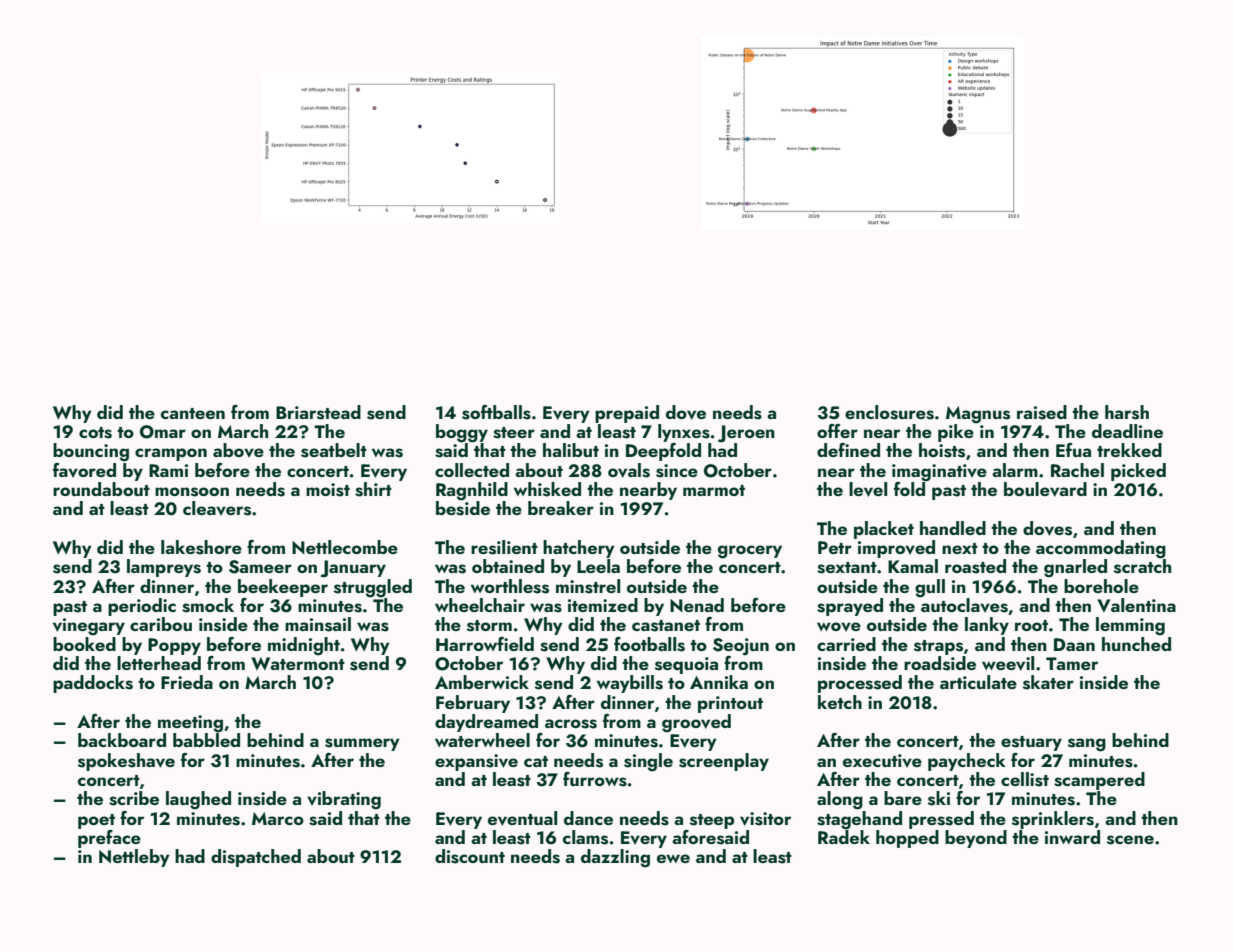  What do you see at coordinates (939, 472) in the page?
I see `imaginative` at bounding box center [939, 472].
